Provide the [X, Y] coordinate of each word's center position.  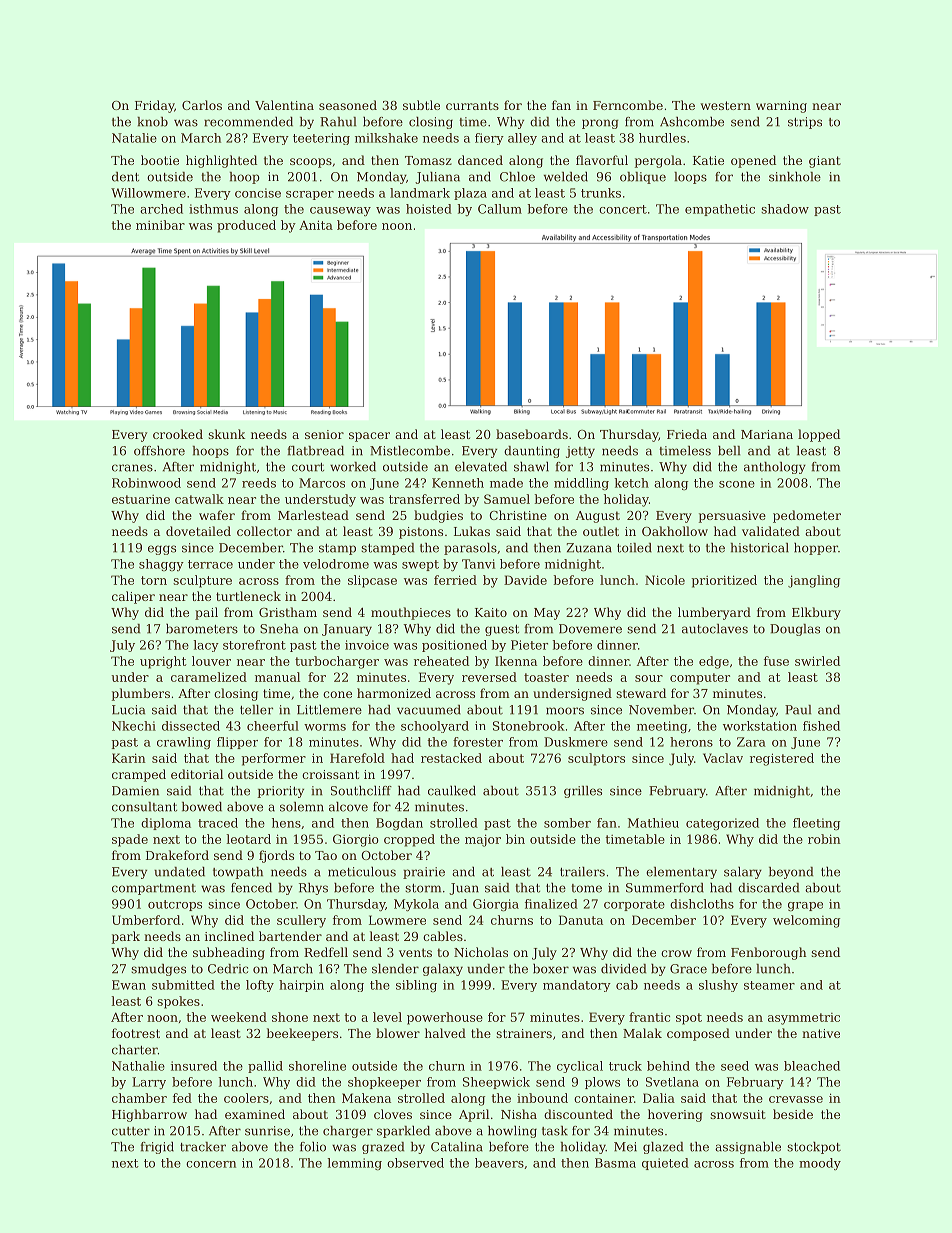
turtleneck [248, 596]
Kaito [491, 612]
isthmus [213, 209]
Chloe [517, 177]
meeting [662, 727]
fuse [776, 661]
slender [395, 969]
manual [277, 677]
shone [290, 1017]
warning [781, 107]
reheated [441, 661]
